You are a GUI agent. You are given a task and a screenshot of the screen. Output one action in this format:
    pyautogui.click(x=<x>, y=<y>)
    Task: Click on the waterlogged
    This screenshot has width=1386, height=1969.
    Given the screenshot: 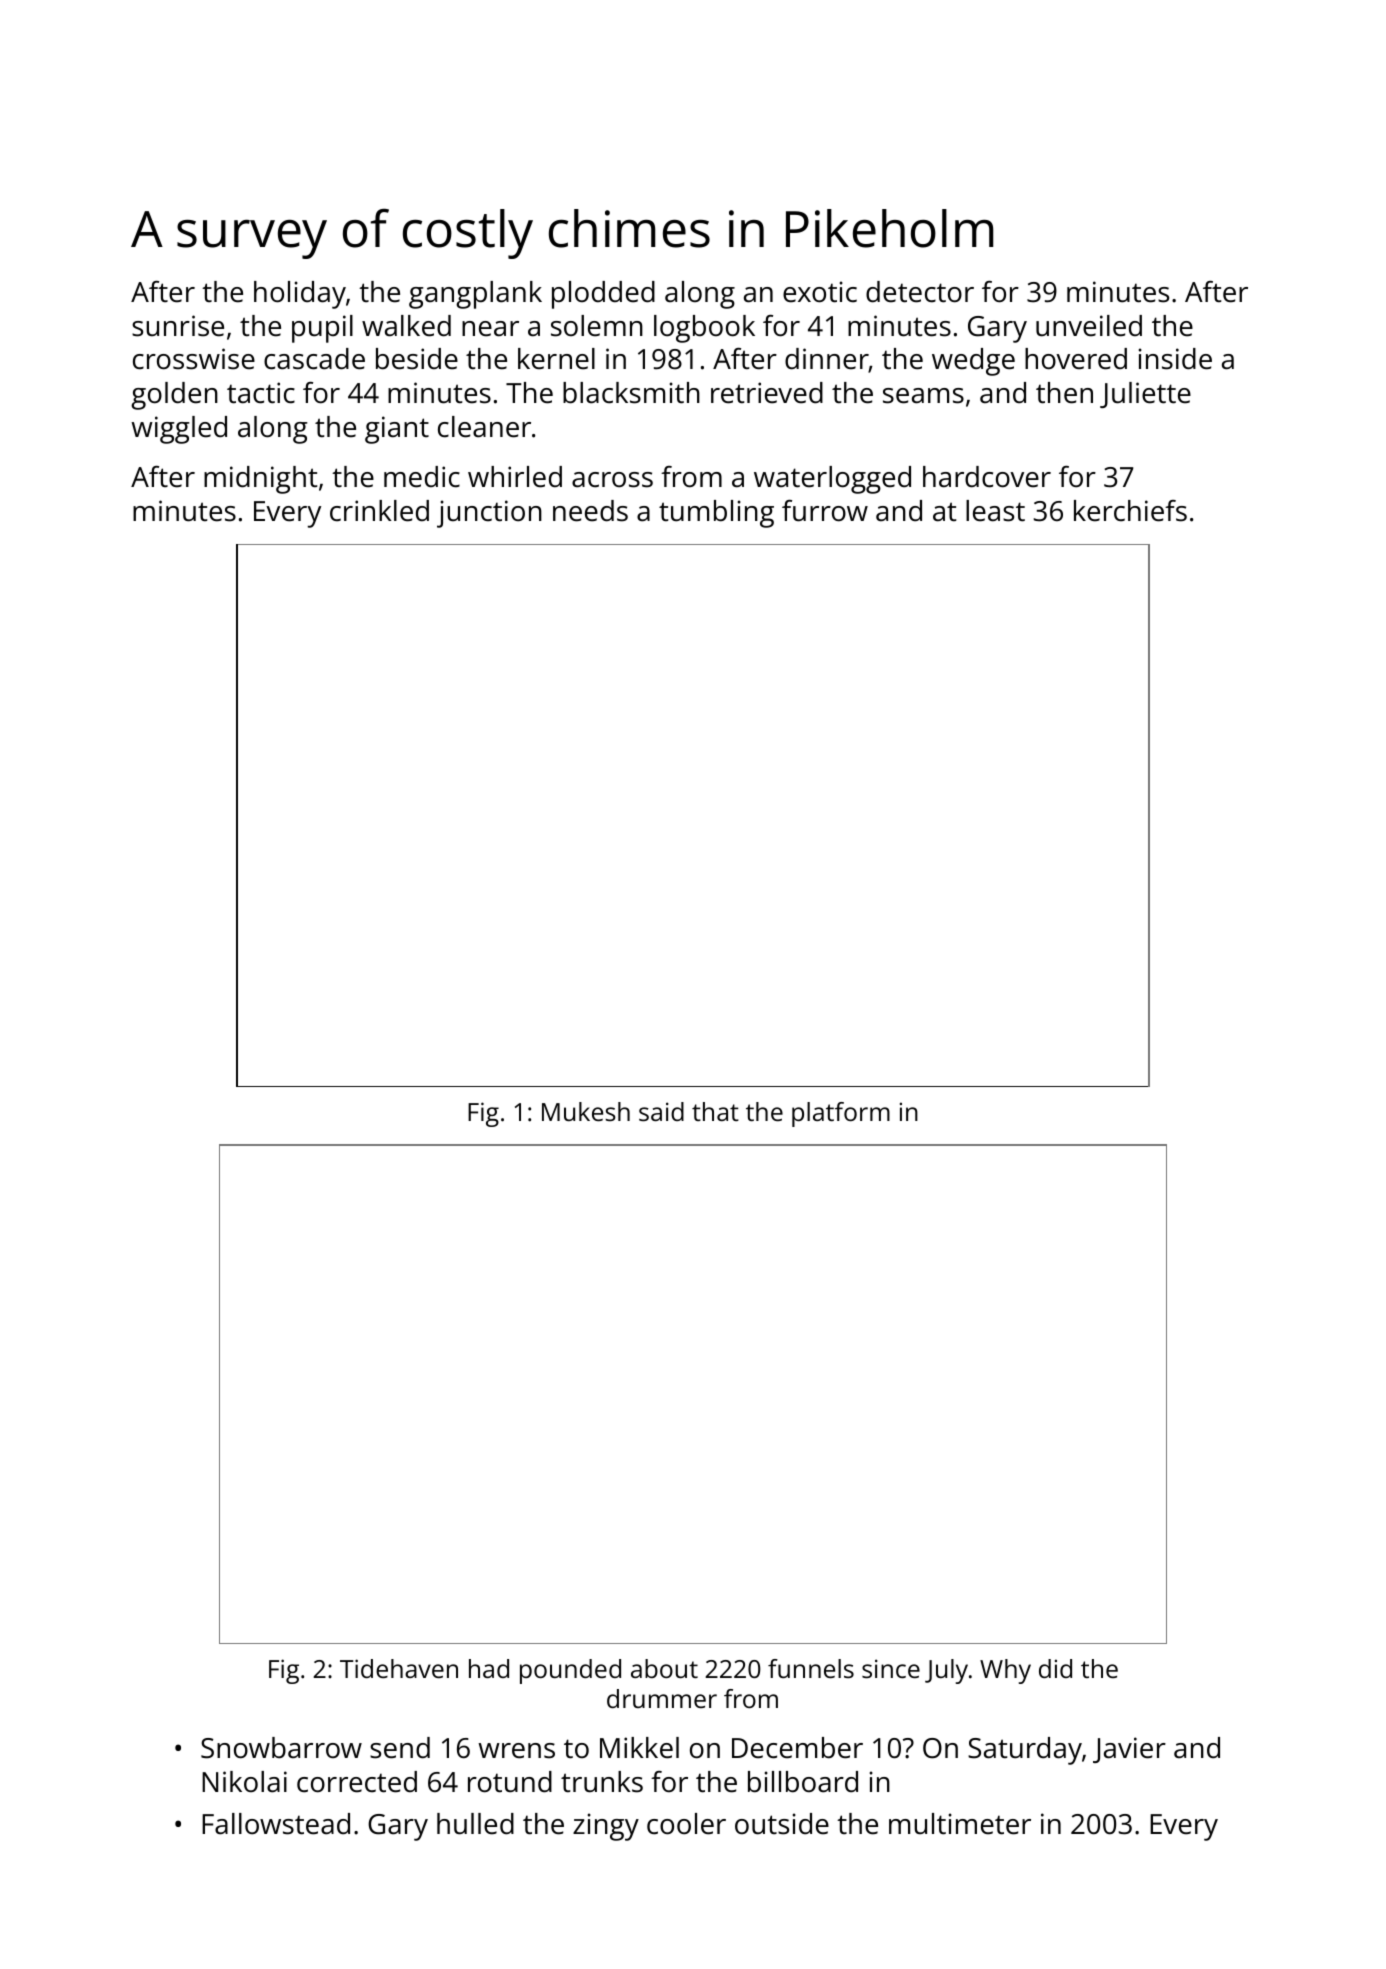 What is the action you would take?
    pyautogui.click(x=832, y=480)
